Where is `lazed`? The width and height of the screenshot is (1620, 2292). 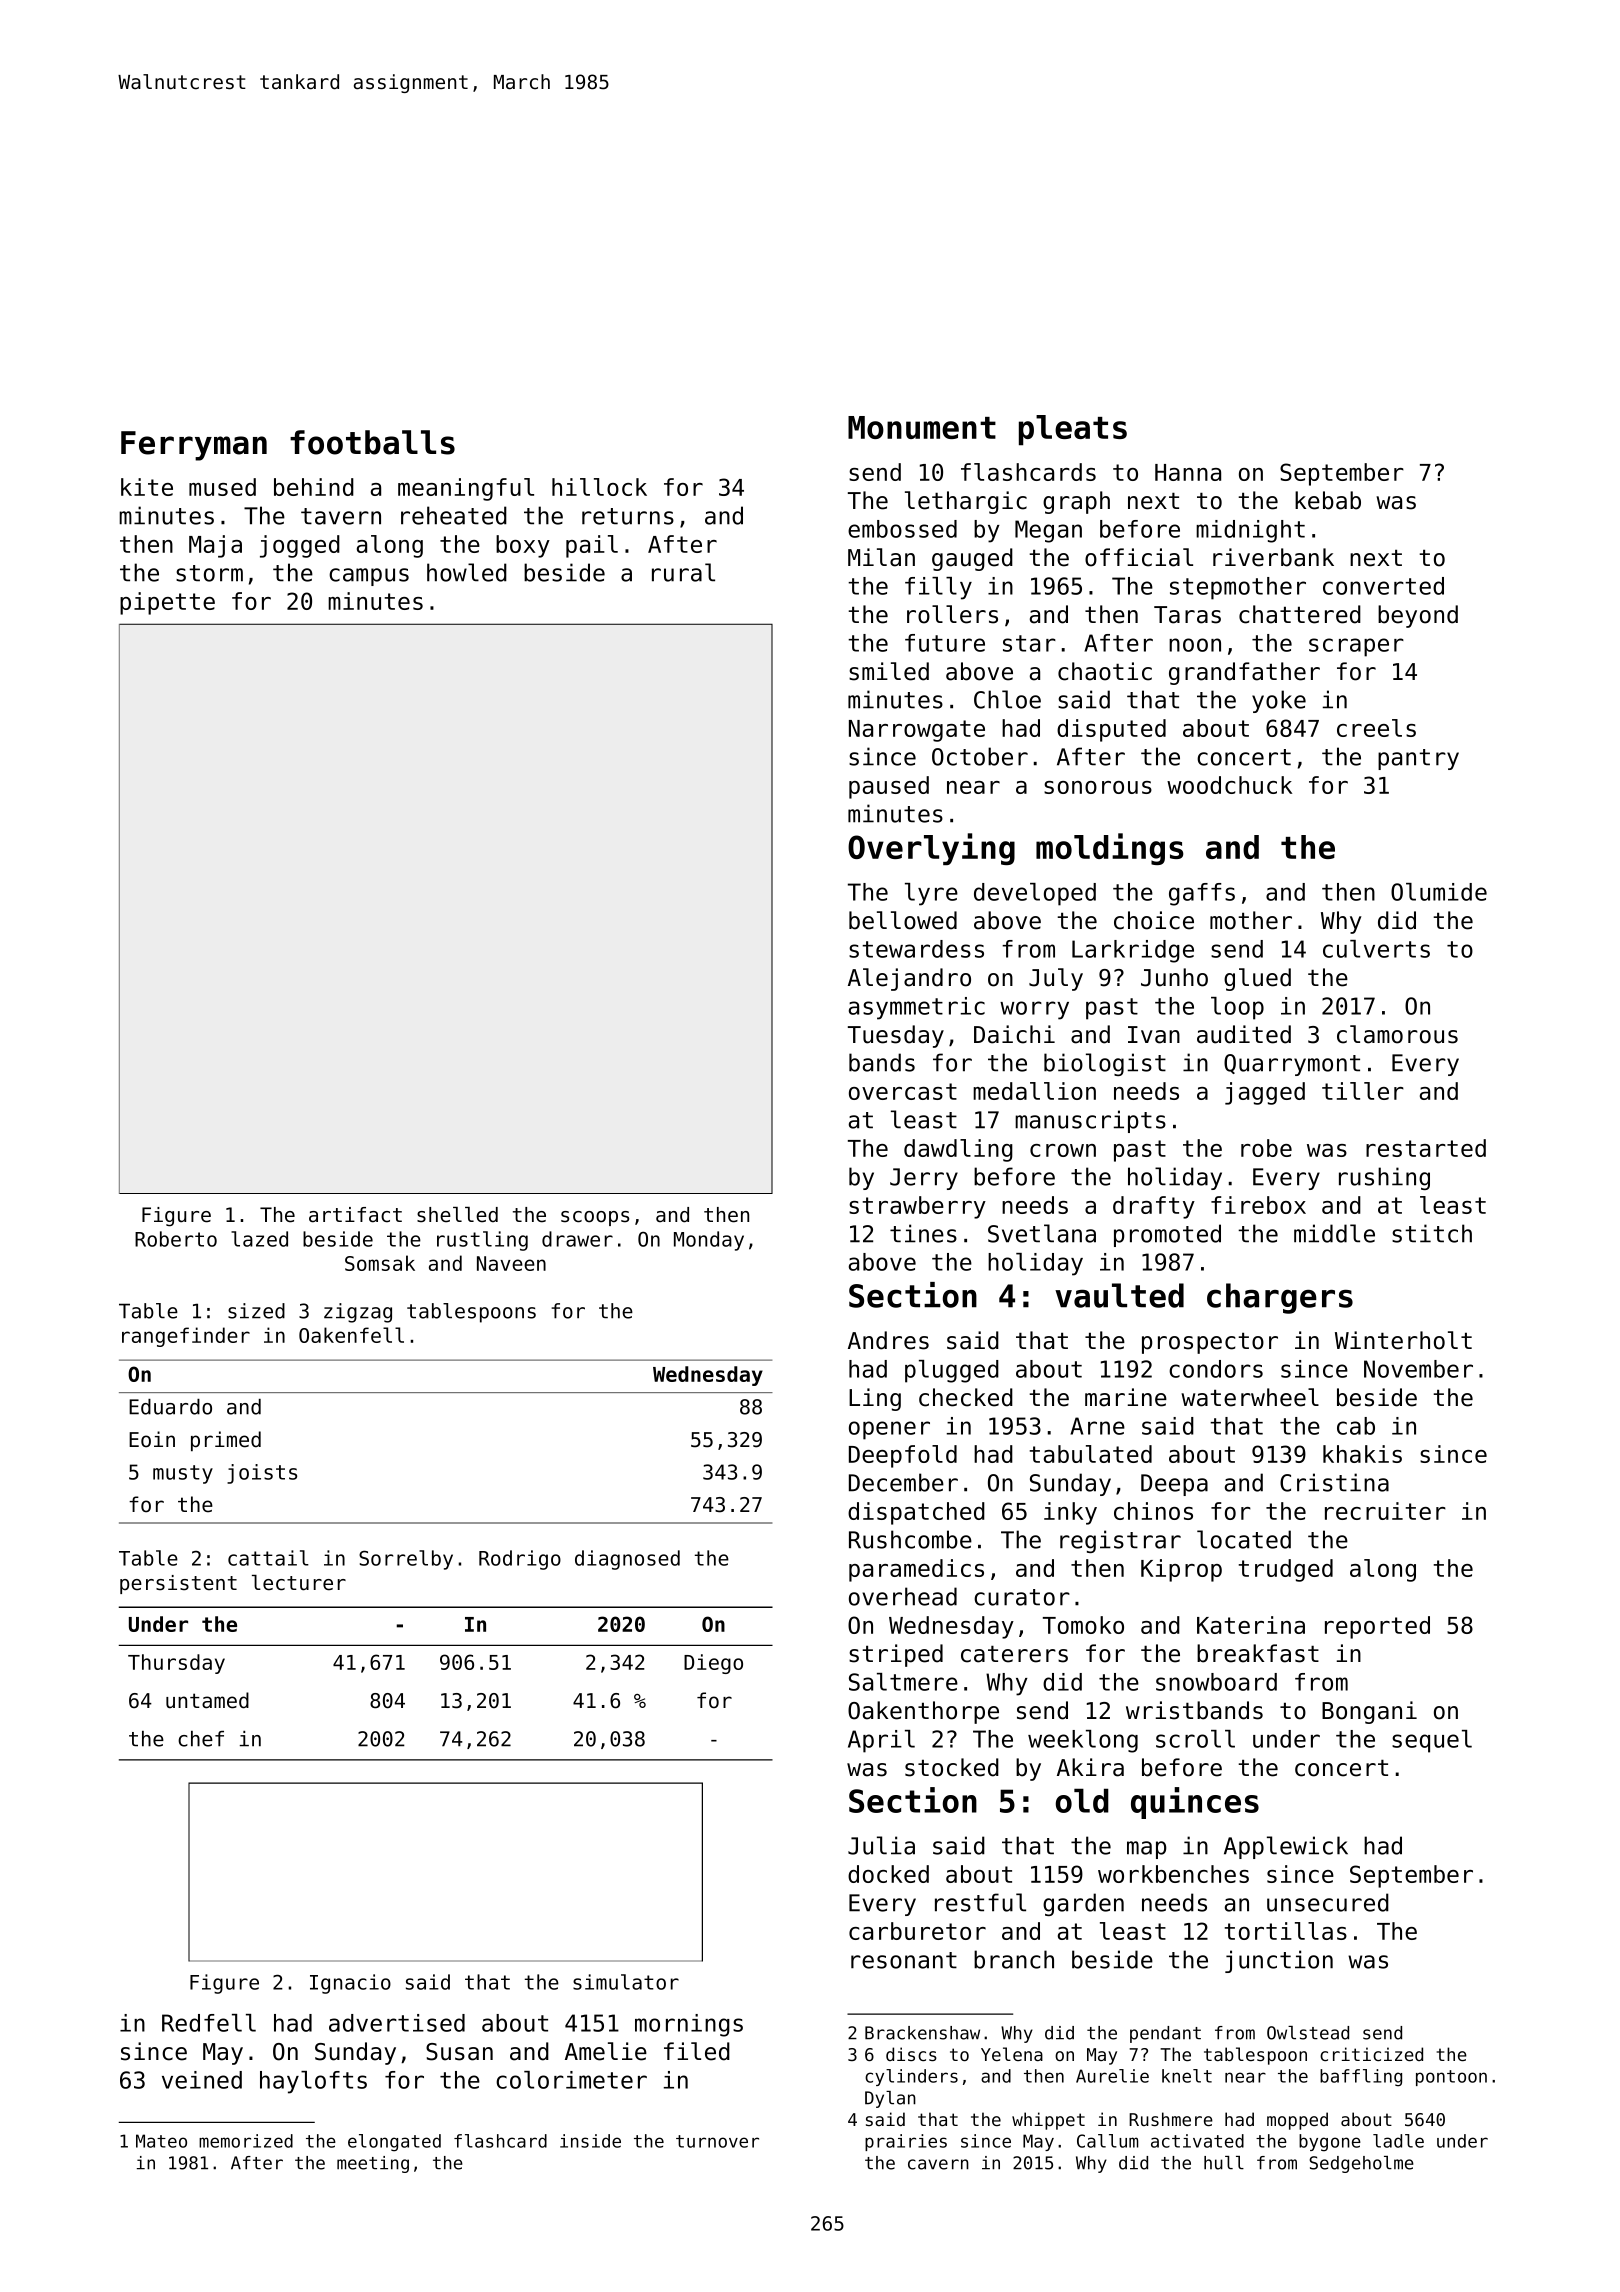 lazed is located at coordinates (259, 1239).
